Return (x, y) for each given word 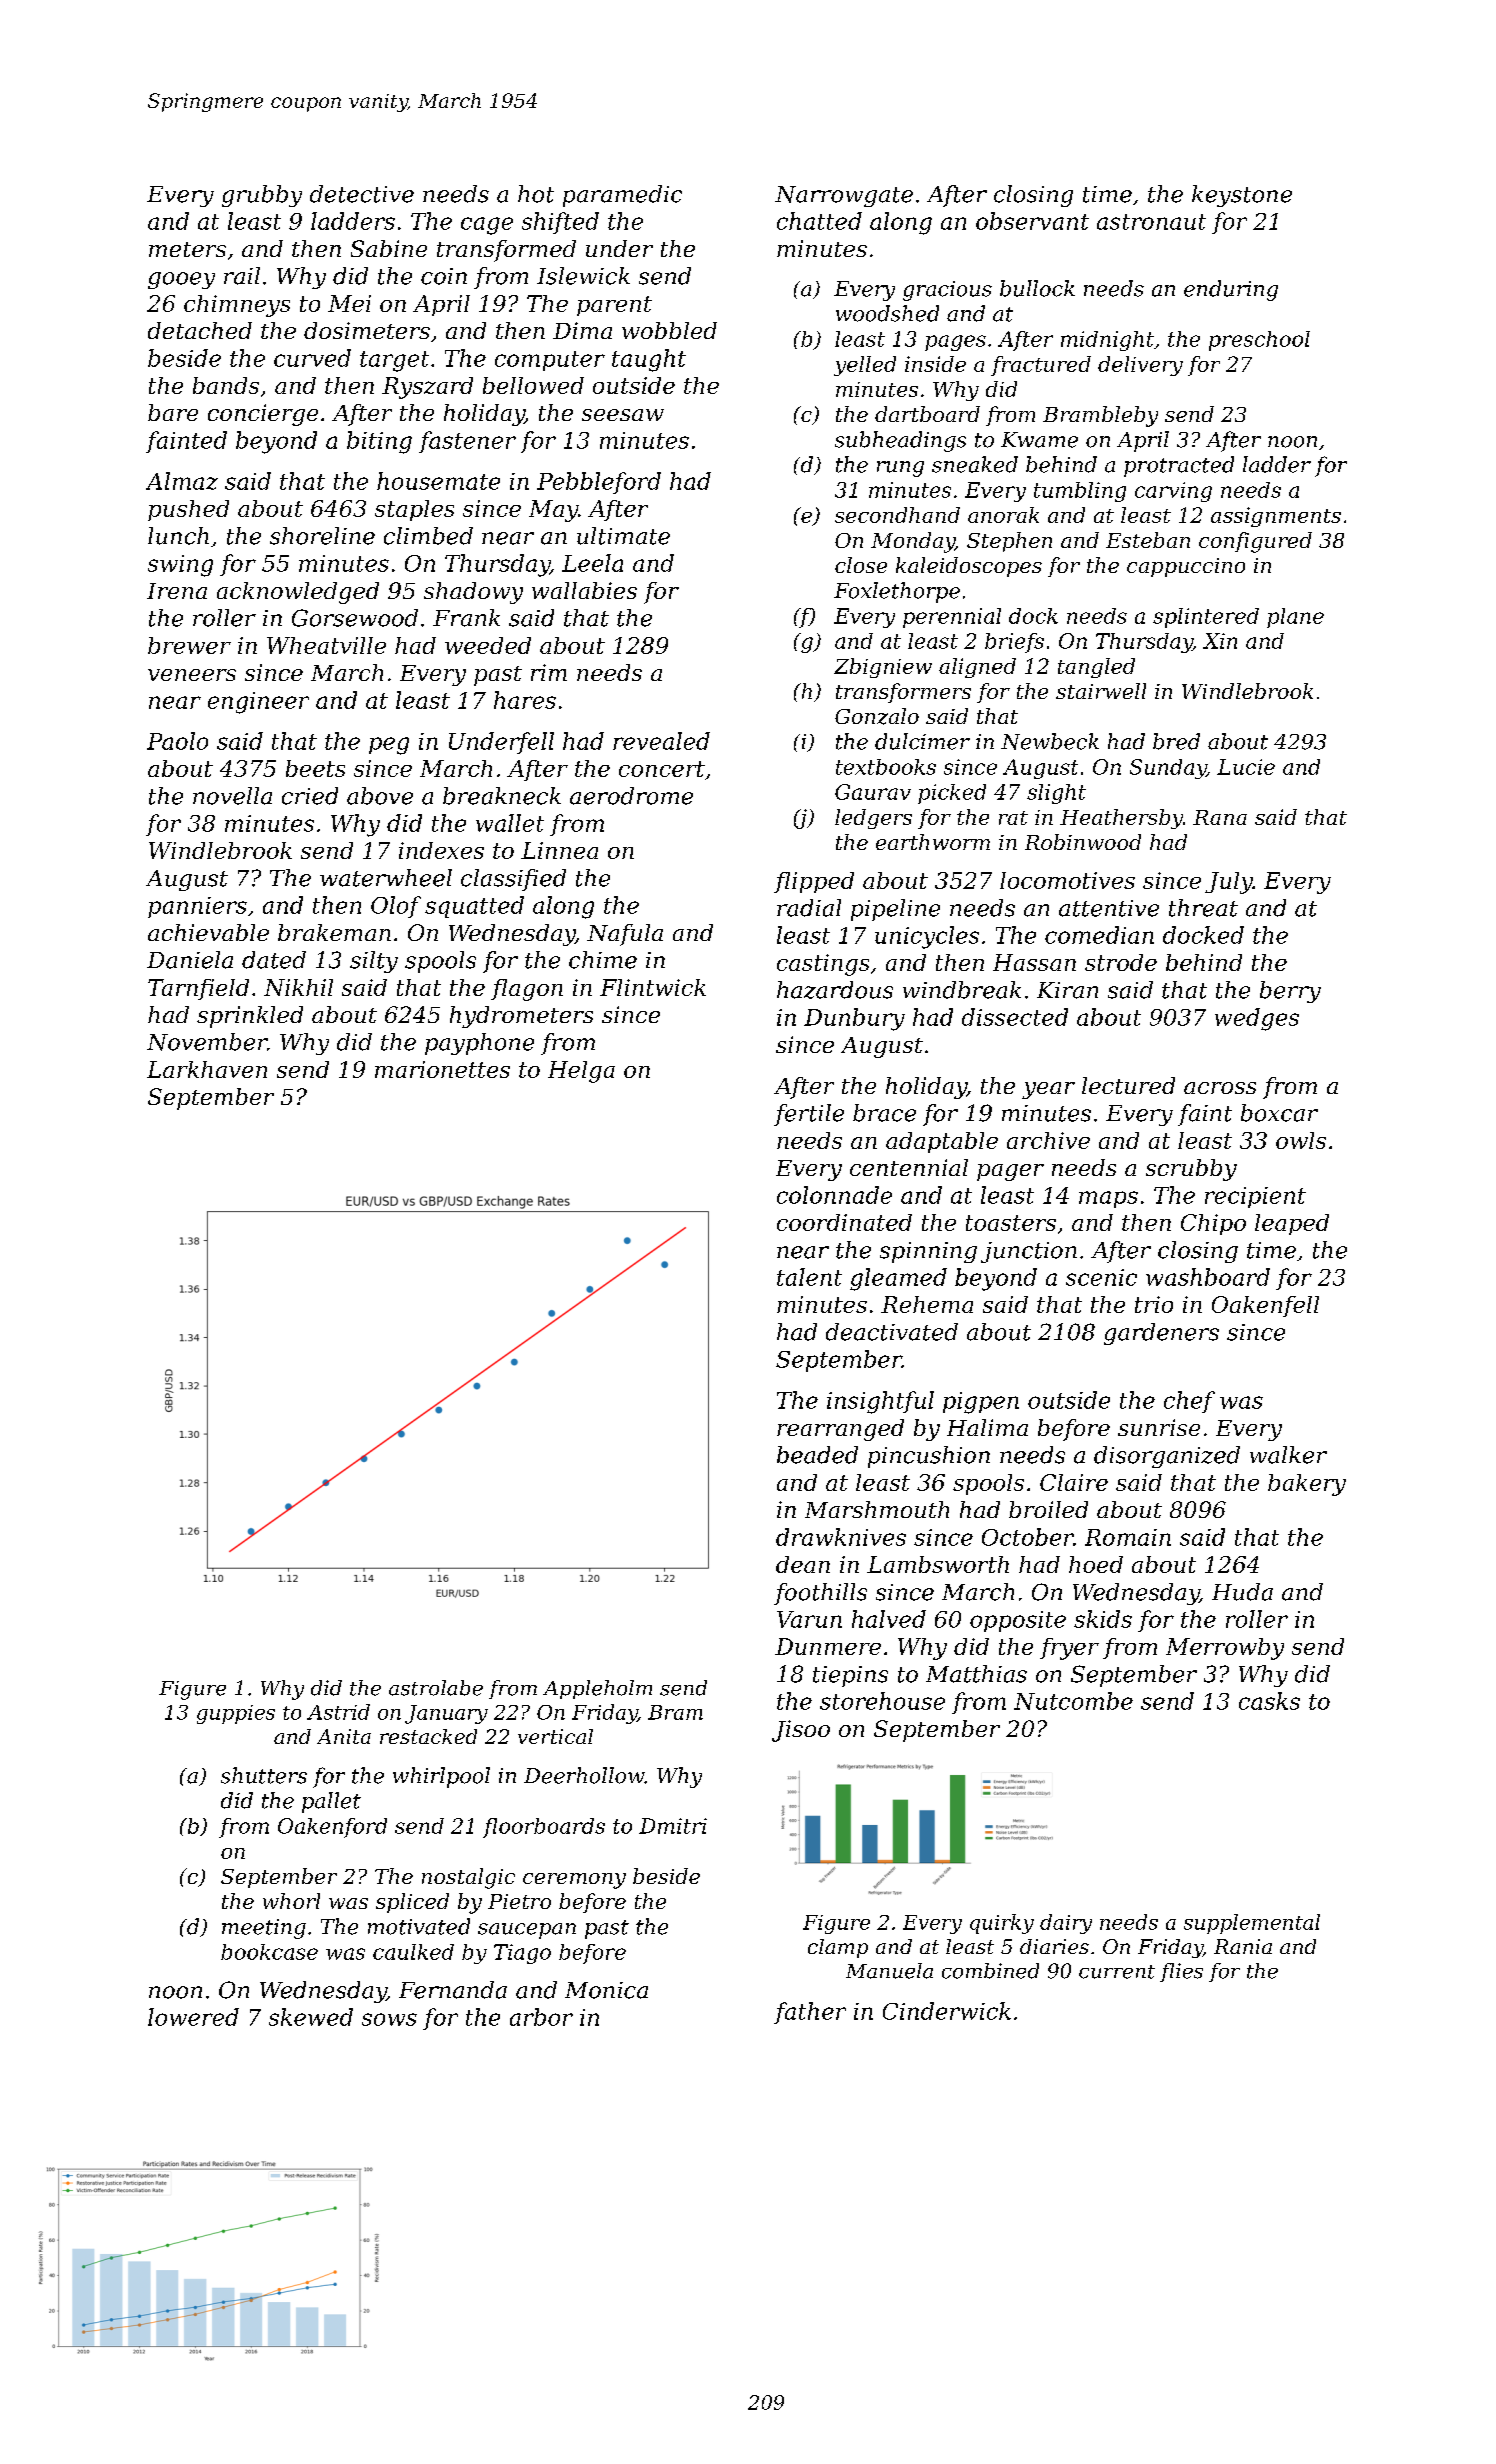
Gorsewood (355, 618)
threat (1203, 908)
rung (900, 469)
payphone (479, 1044)
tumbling (1080, 492)
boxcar (1279, 1113)
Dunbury (854, 1019)
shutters (264, 1775)
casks (1269, 1701)
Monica (606, 1990)
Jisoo (801, 1731)
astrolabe (436, 1688)
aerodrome (631, 796)
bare (173, 412)
